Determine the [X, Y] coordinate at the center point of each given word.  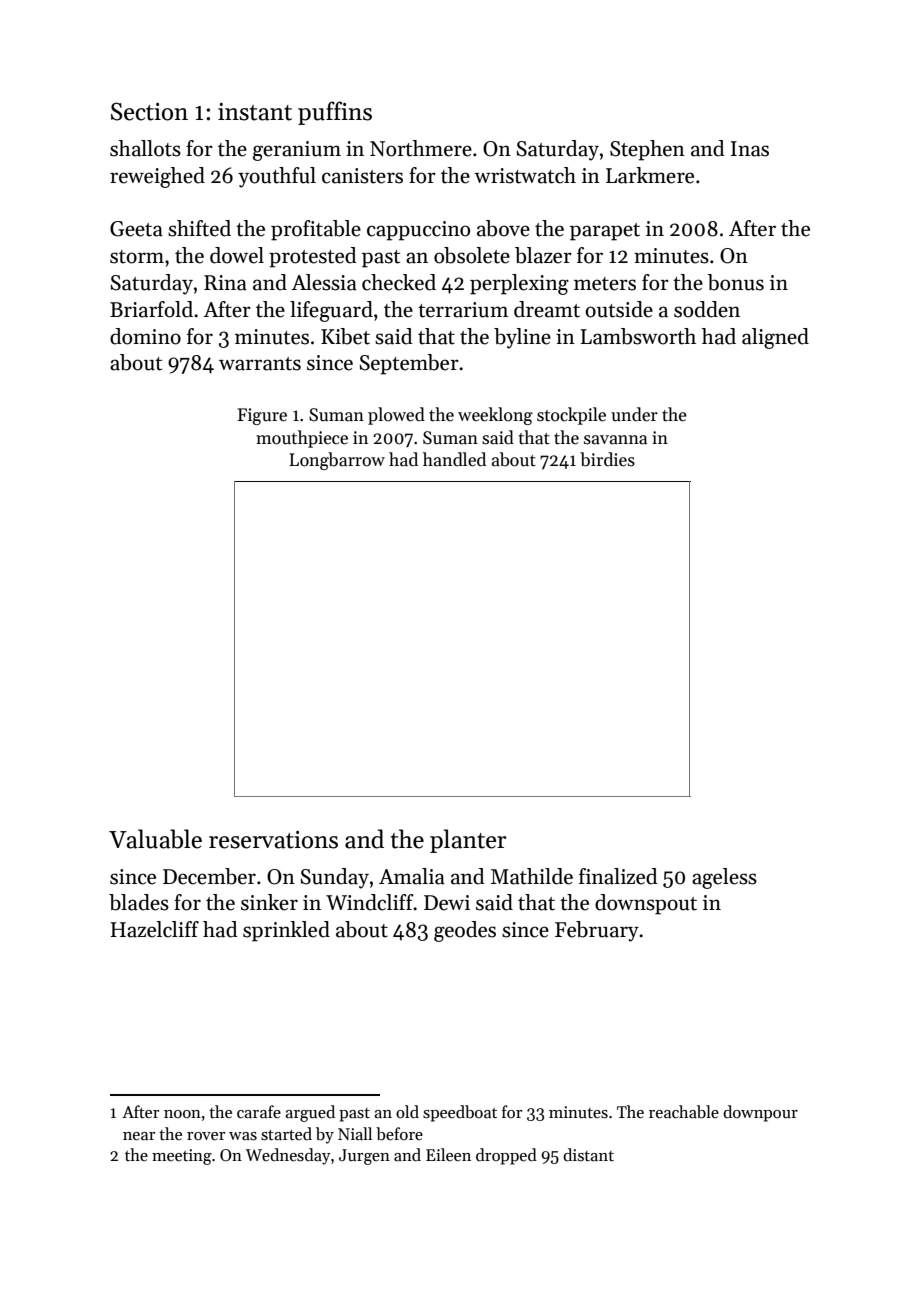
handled [454, 459]
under [634, 414]
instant [255, 112]
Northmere [421, 148]
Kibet [345, 336]
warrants [260, 364]
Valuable [155, 839]
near [139, 1136]
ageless [724, 878]
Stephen [647, 150]
